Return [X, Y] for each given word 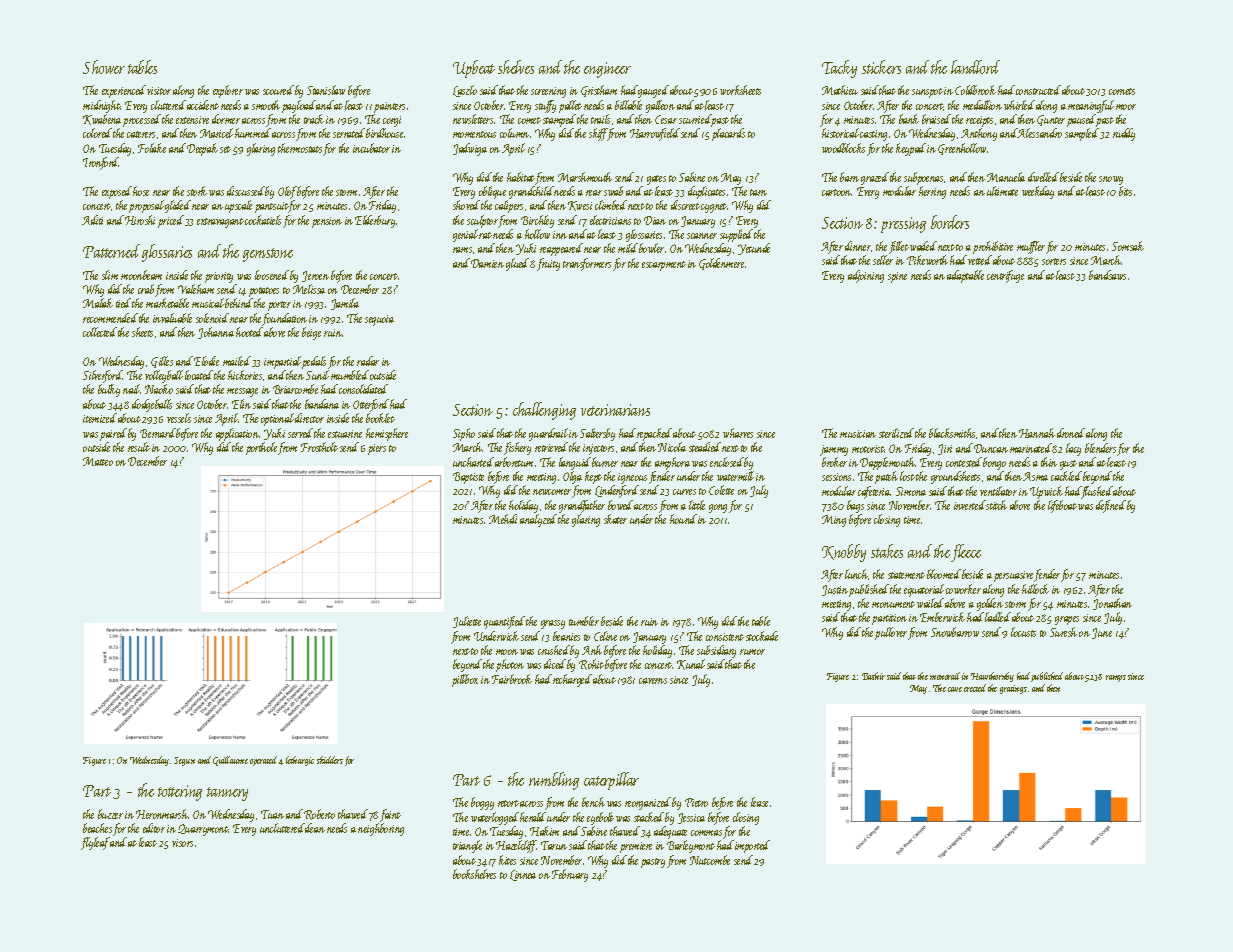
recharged [572, 680]
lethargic [300, 761]
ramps [1116, 678]
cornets [1122, 91]
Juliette [467, 622]
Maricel [216, 133]
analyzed [538, 520]
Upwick [1046, 492]
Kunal [691, 664]
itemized [100, 418]
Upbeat [474, 69]
